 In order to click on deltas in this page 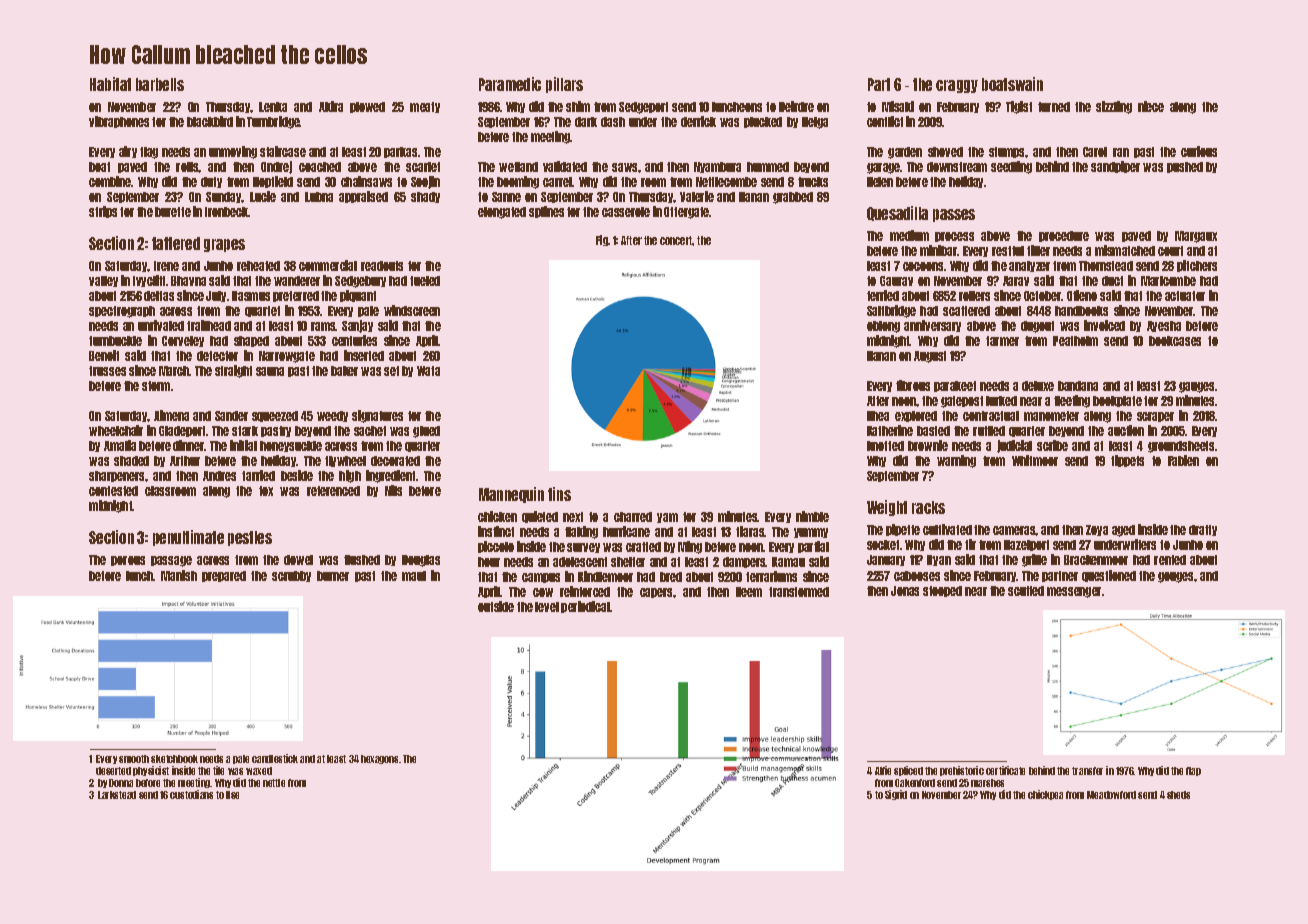, I will do `click(159, 296)`.
